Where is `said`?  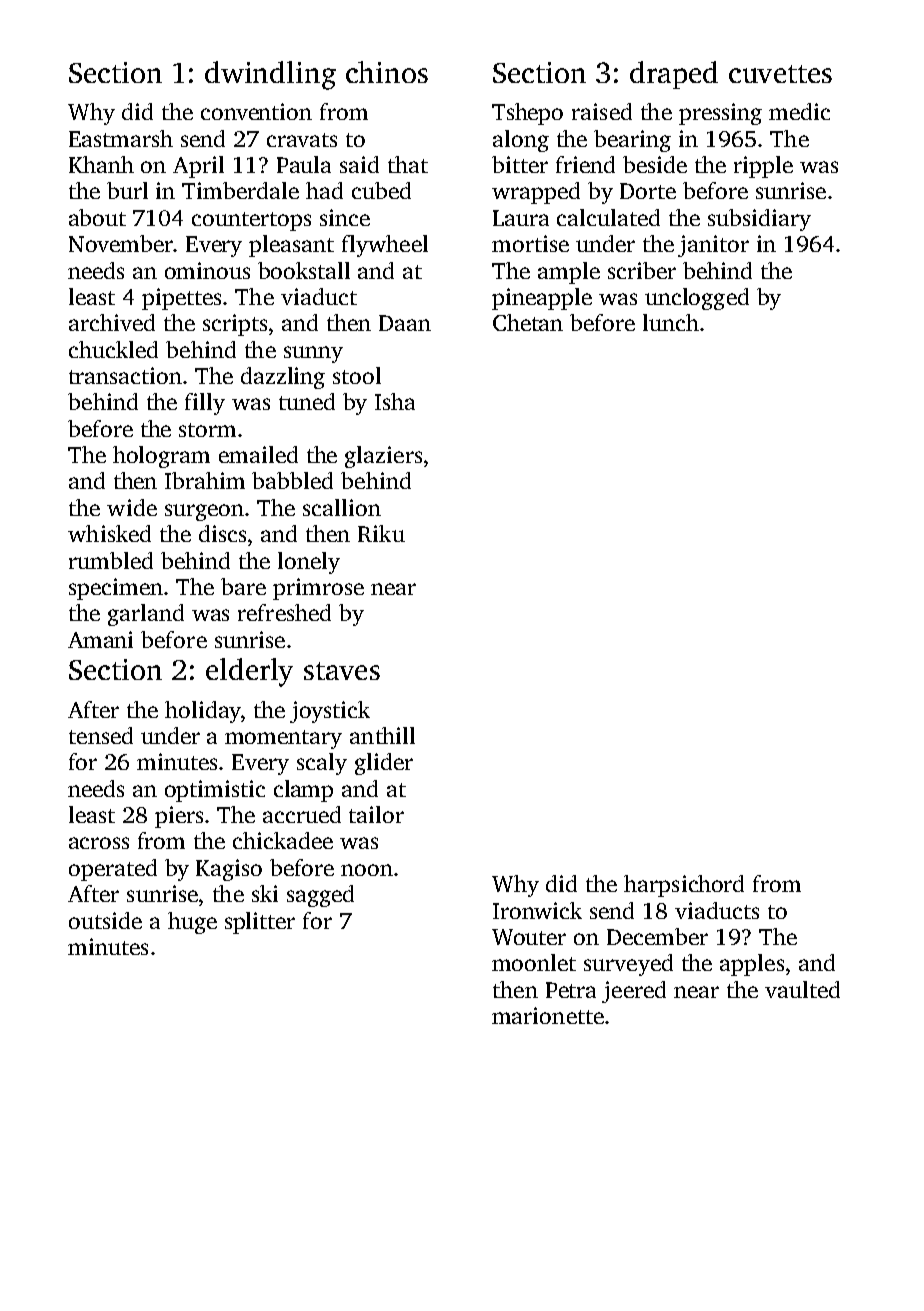 said is located at coordinates (359, 164).
